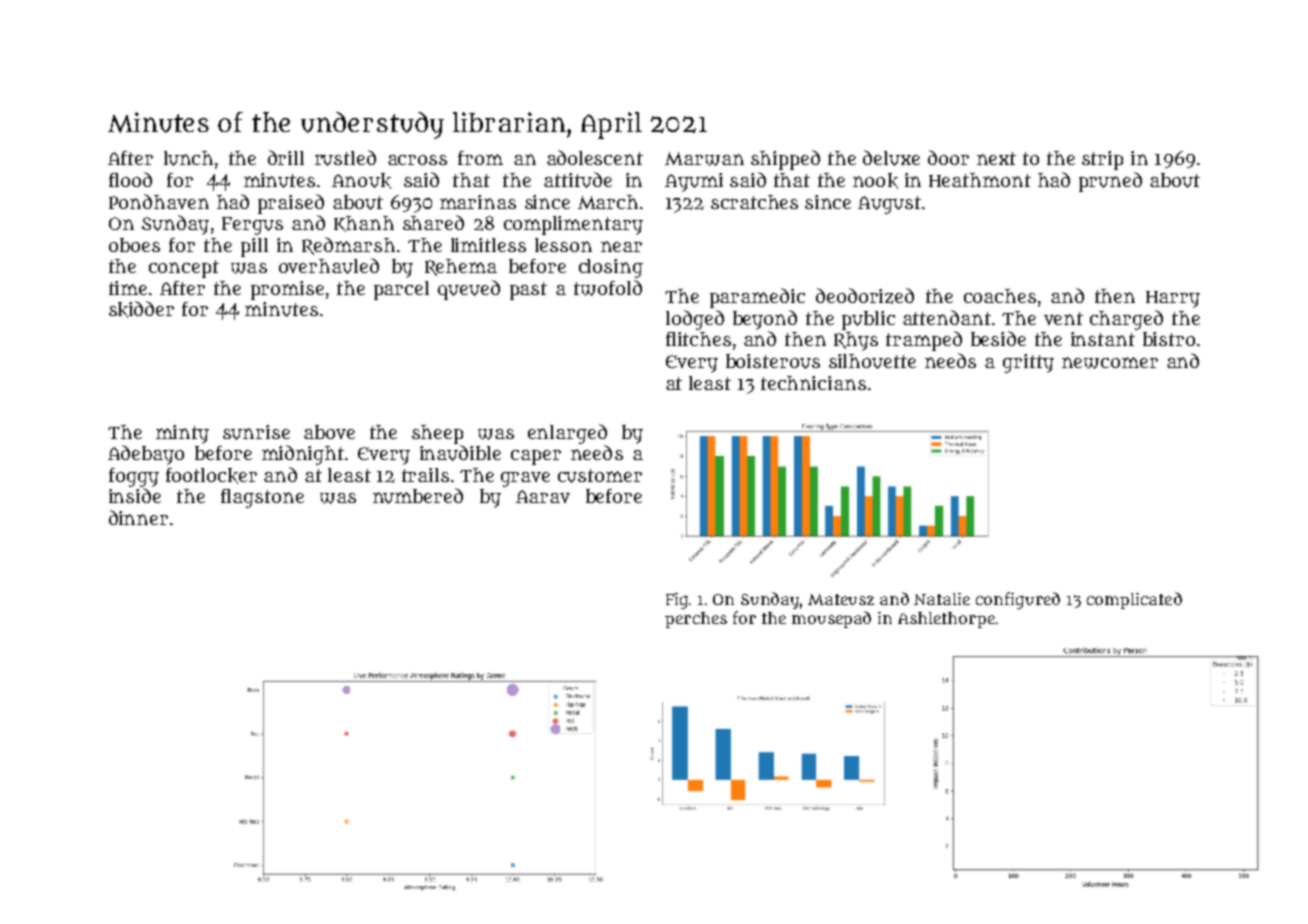 The width and height of the image is (1308, 924). I want to click on Aarav, so click(543, 496).
